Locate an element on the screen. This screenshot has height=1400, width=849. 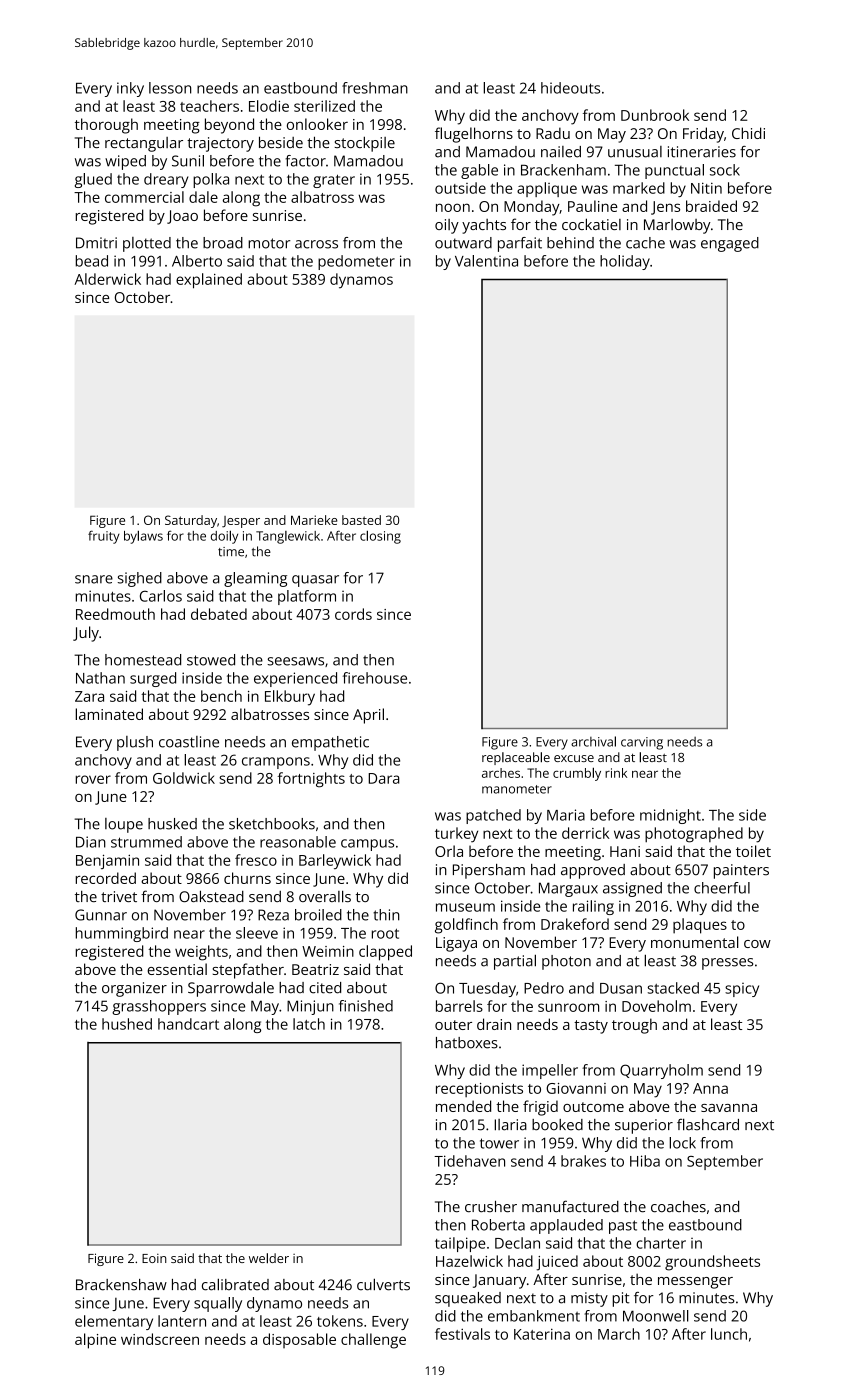
festivals is located at coordinates (462, 1334).
